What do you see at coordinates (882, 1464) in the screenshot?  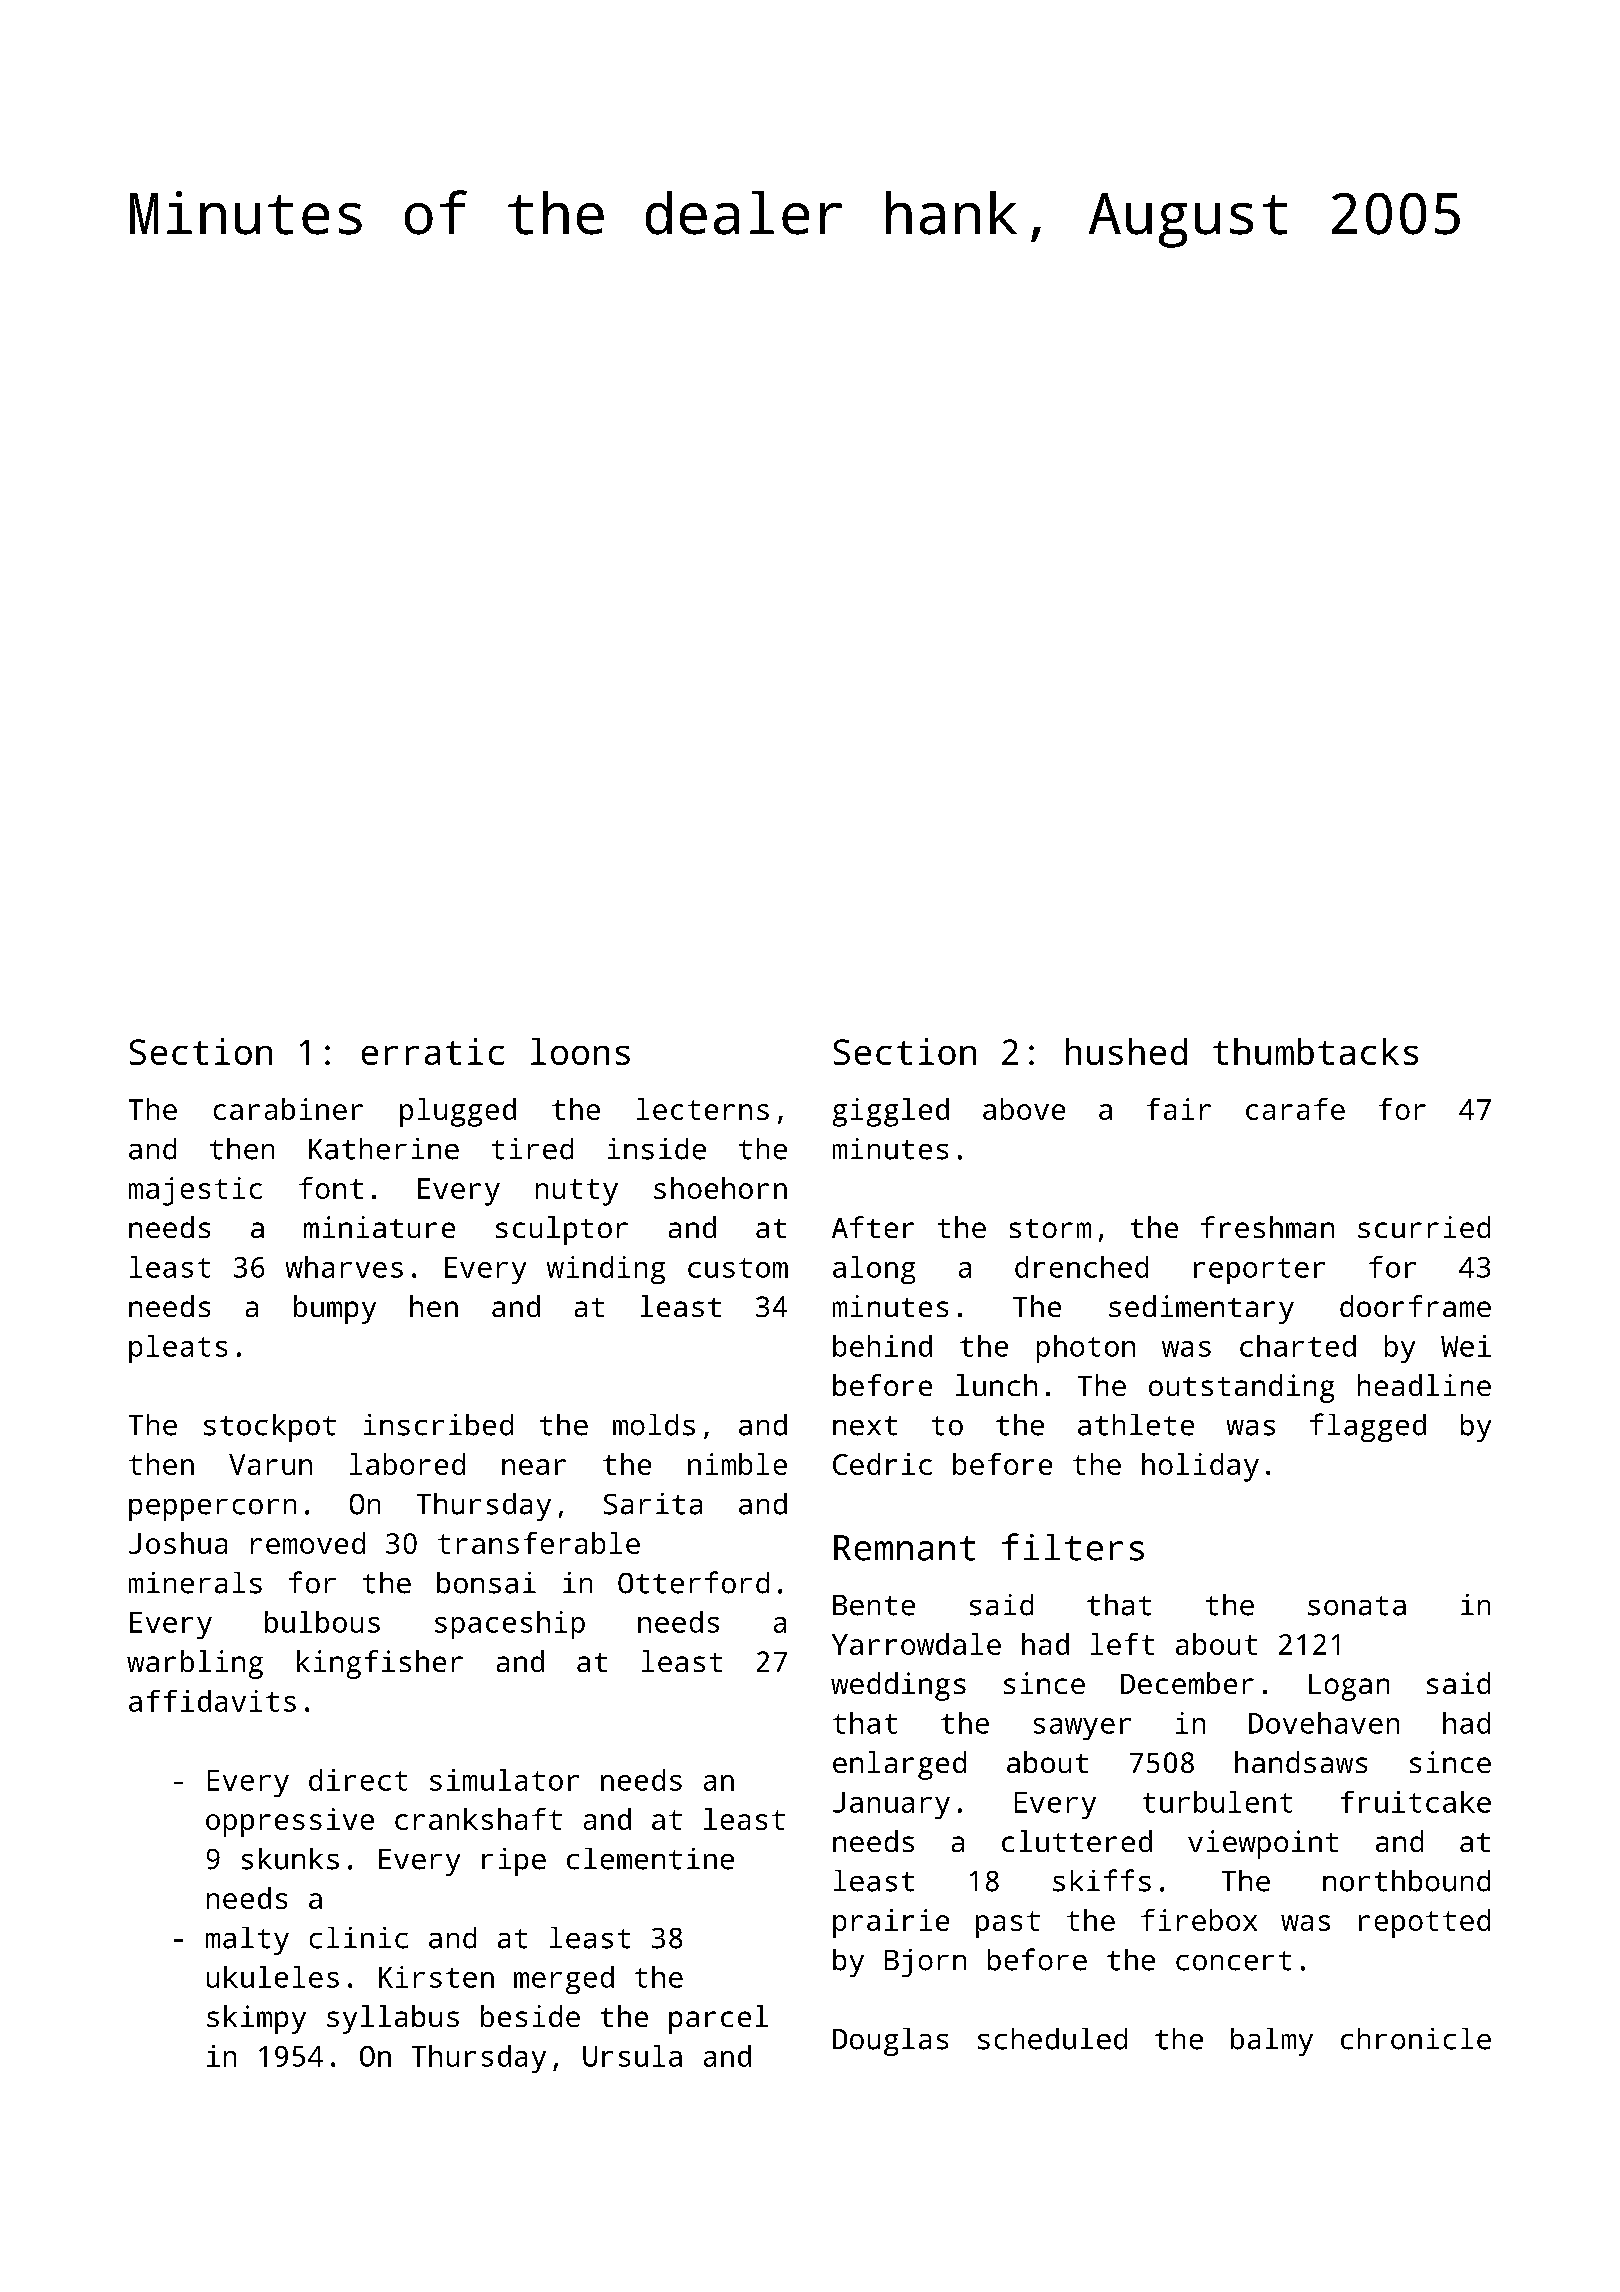 I see `Cedric` at bounding box center [882, 1464].
